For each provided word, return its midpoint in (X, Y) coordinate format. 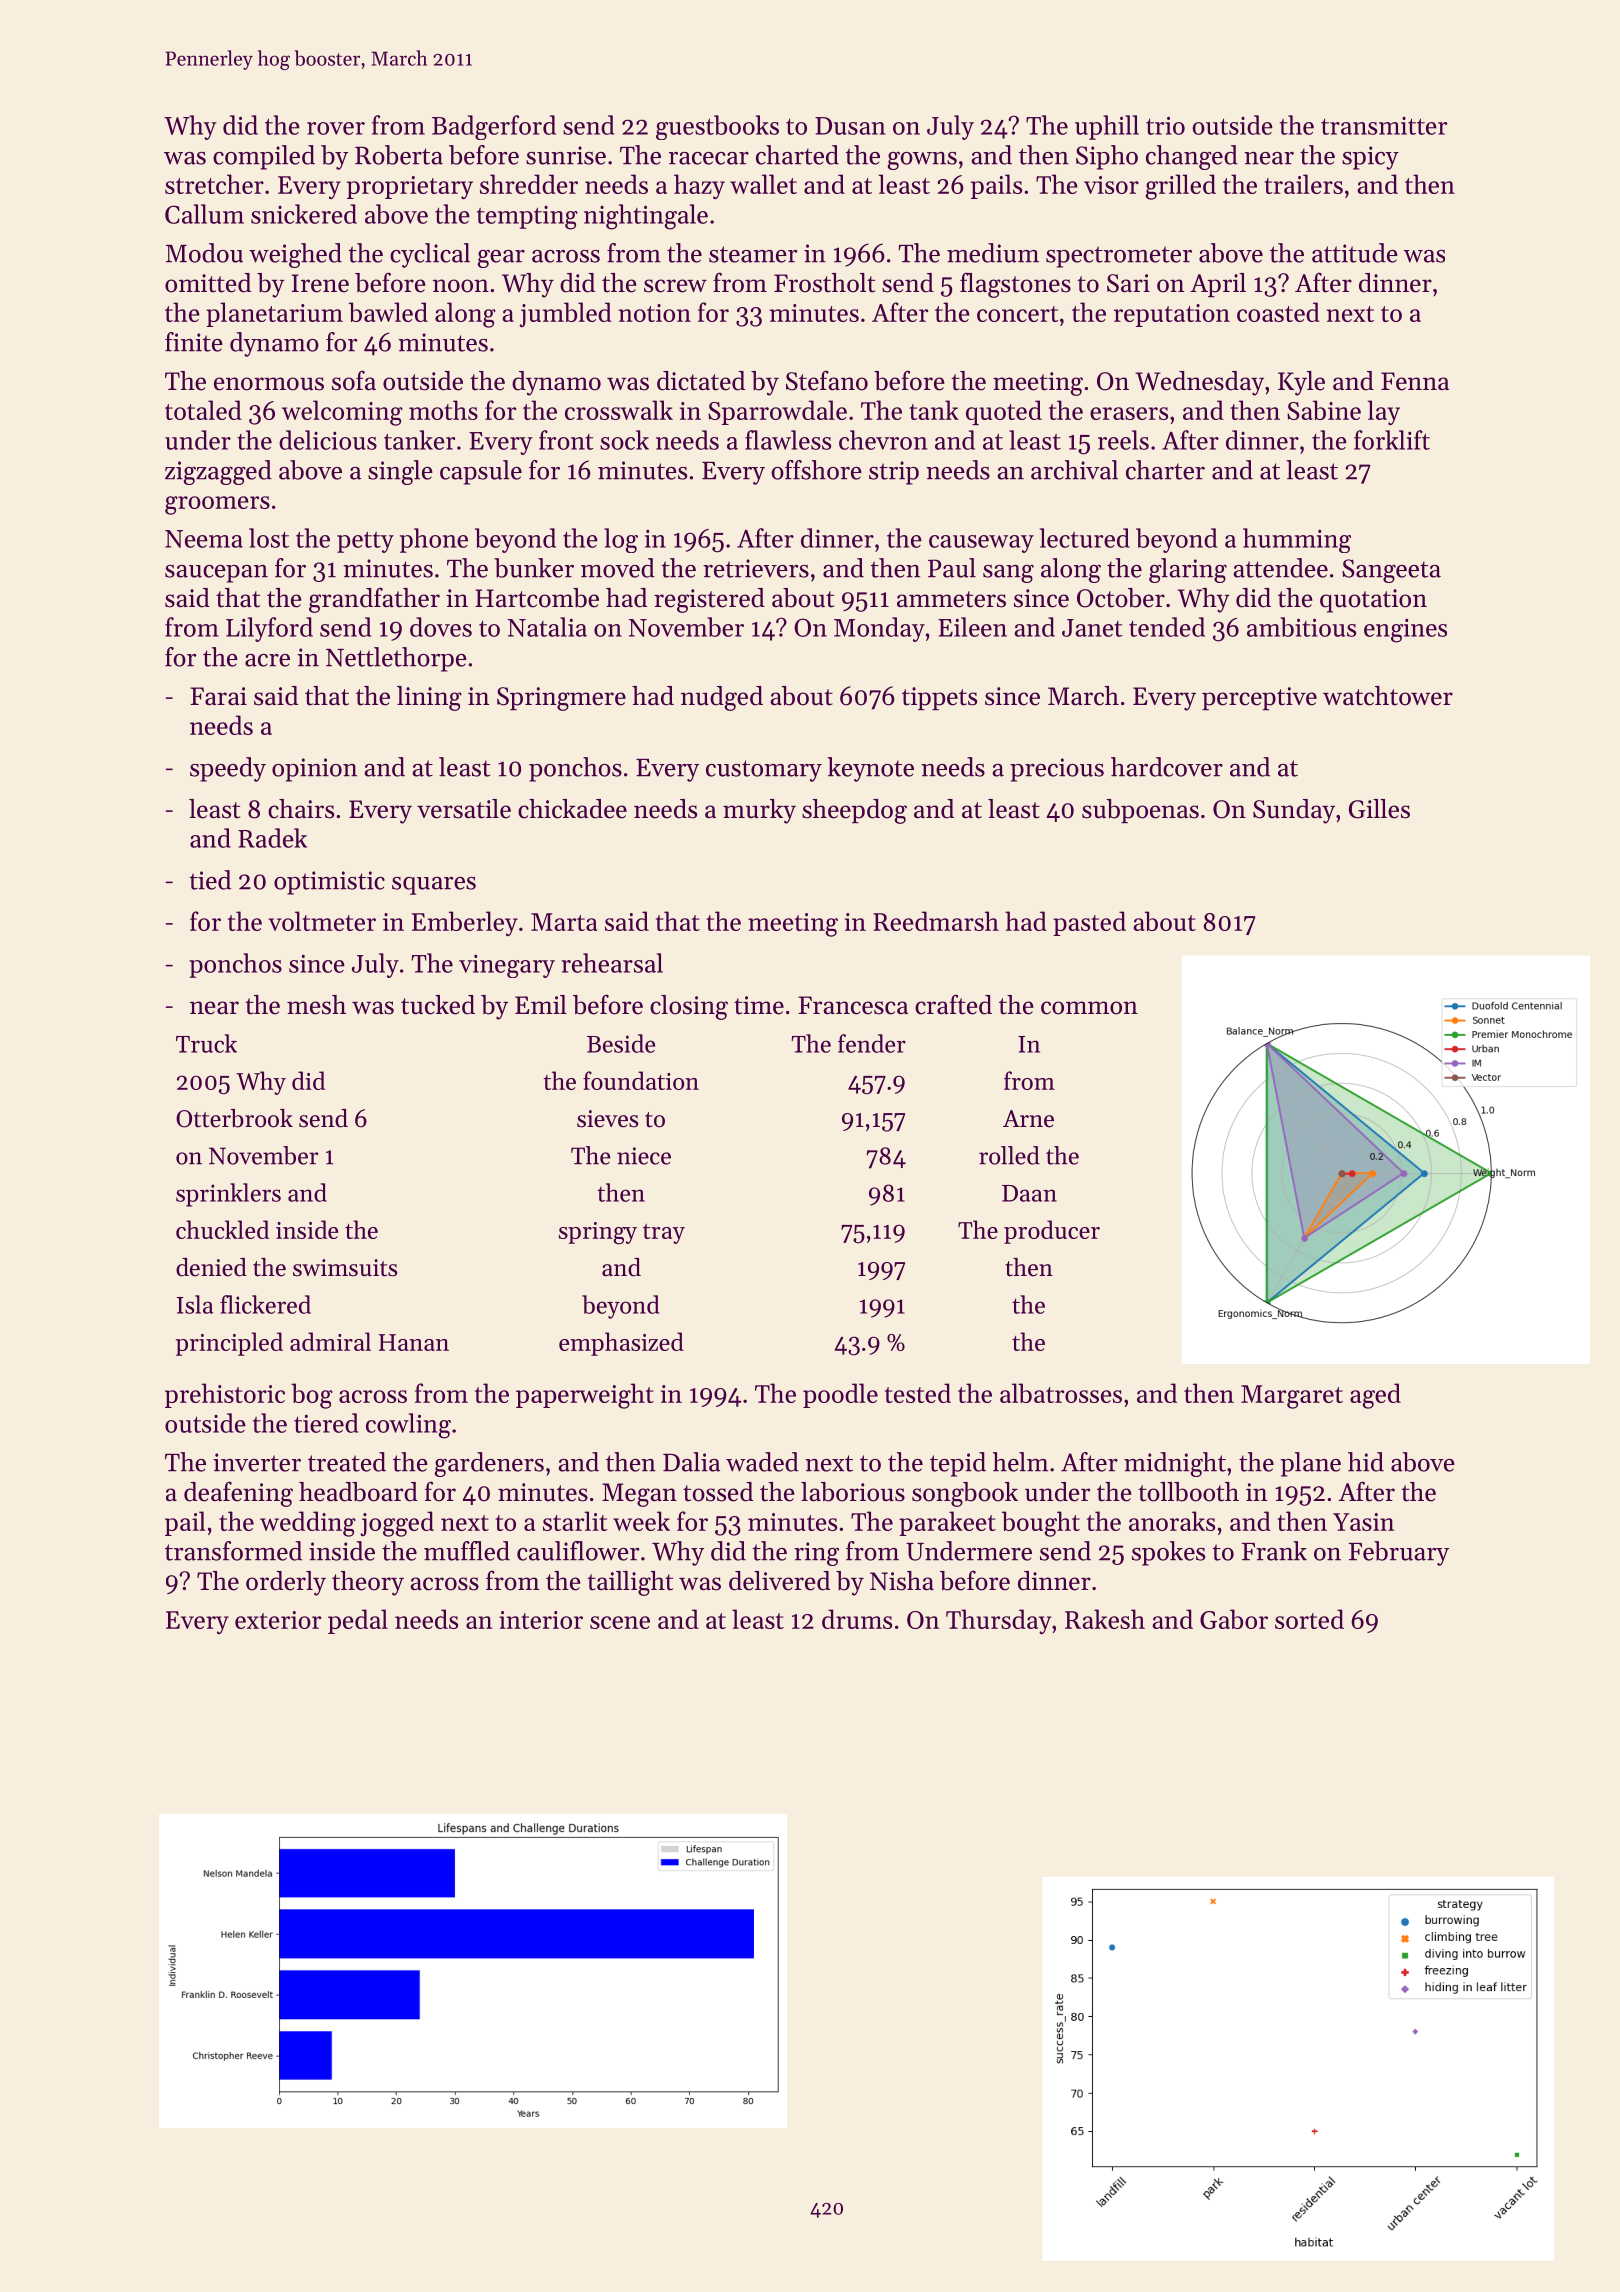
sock (624, 440)
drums (857, 1619)
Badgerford (494, 127)
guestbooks (717, 127)
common (1089, 1008)
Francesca (853, 1005)
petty (365, 542)
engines (1405, 630)
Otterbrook (234, 1118)
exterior (278, 1620)
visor (1111, 185)
